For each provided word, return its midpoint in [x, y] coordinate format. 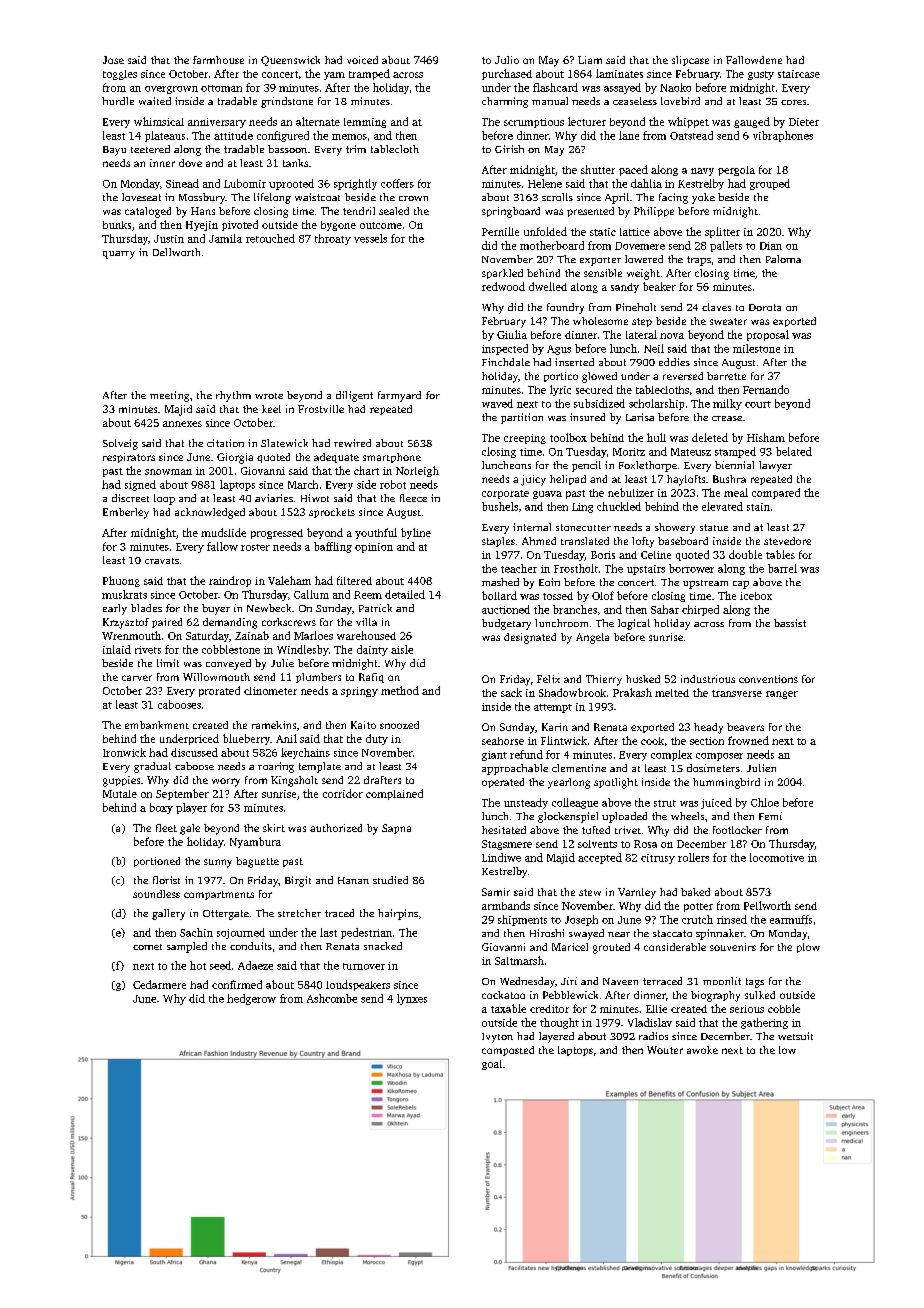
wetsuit [795, 1036]
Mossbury [202, 198]
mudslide [223, 532]
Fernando [766, 389]
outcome [381, 225]
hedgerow [251, 999]
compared [776, 493]
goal [492, 1065]
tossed [558, 596]
